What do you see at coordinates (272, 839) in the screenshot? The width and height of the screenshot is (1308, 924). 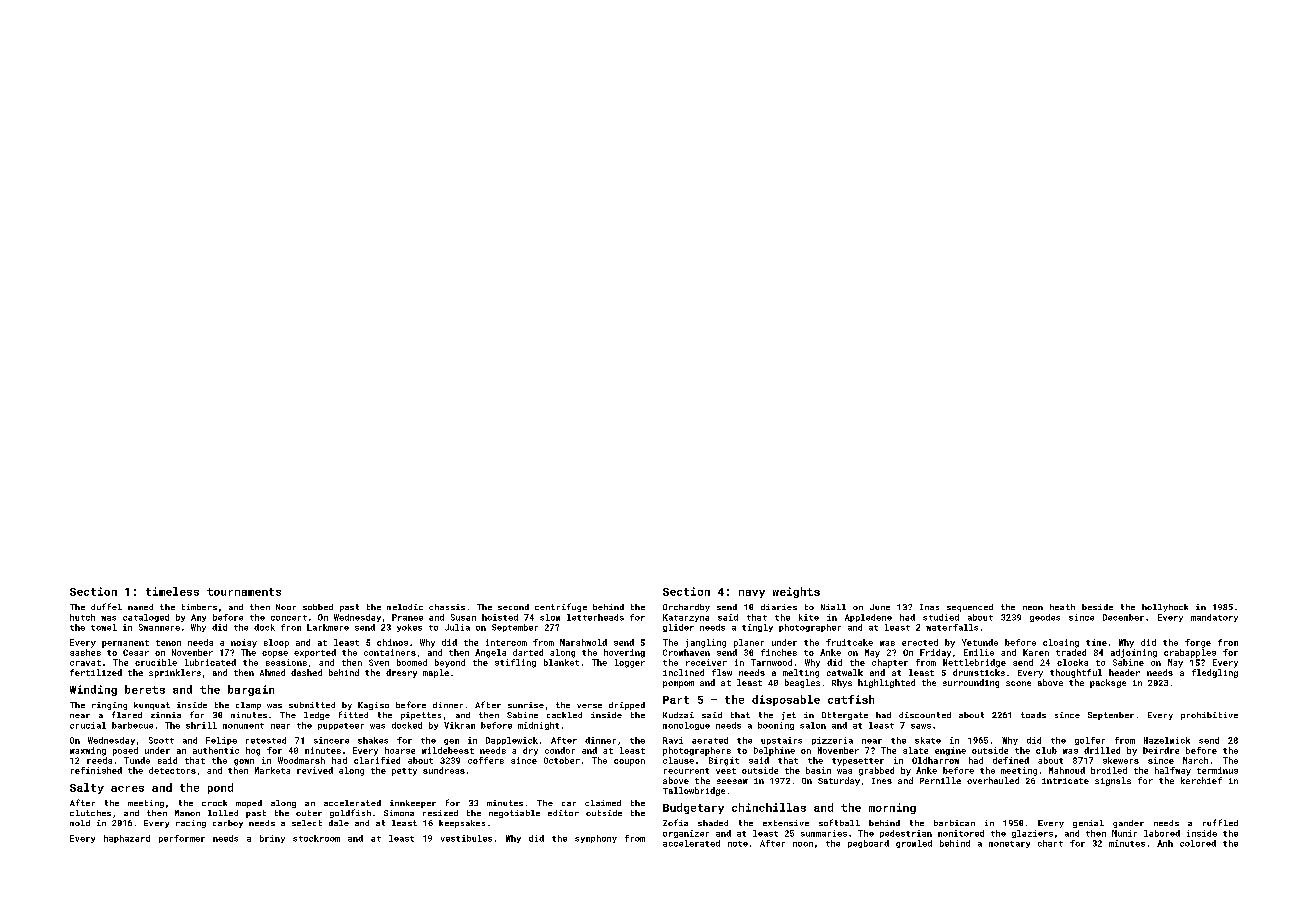 I see `briny` at bounding box center [272, 839].
